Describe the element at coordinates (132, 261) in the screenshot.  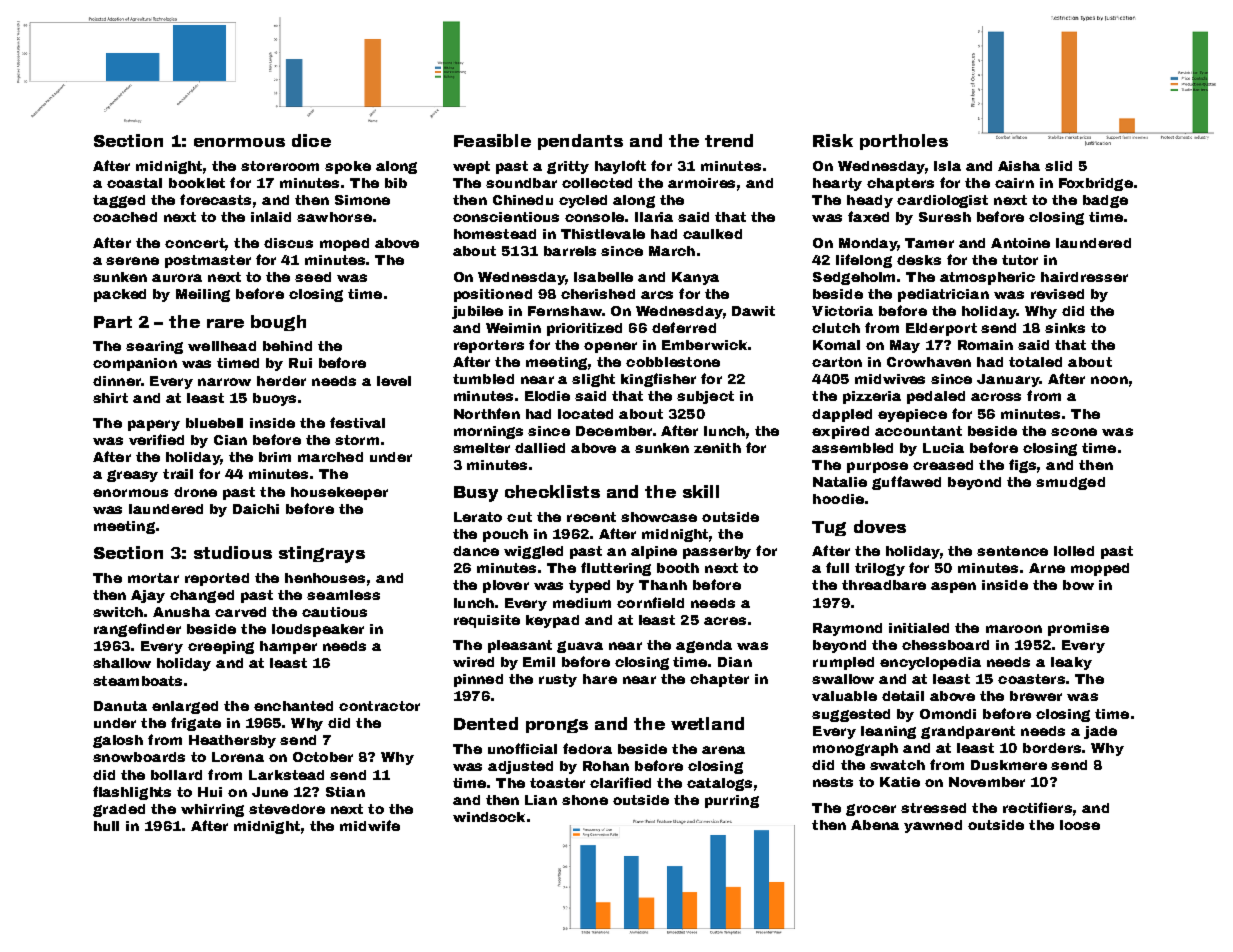
I see `serene` at that location.
